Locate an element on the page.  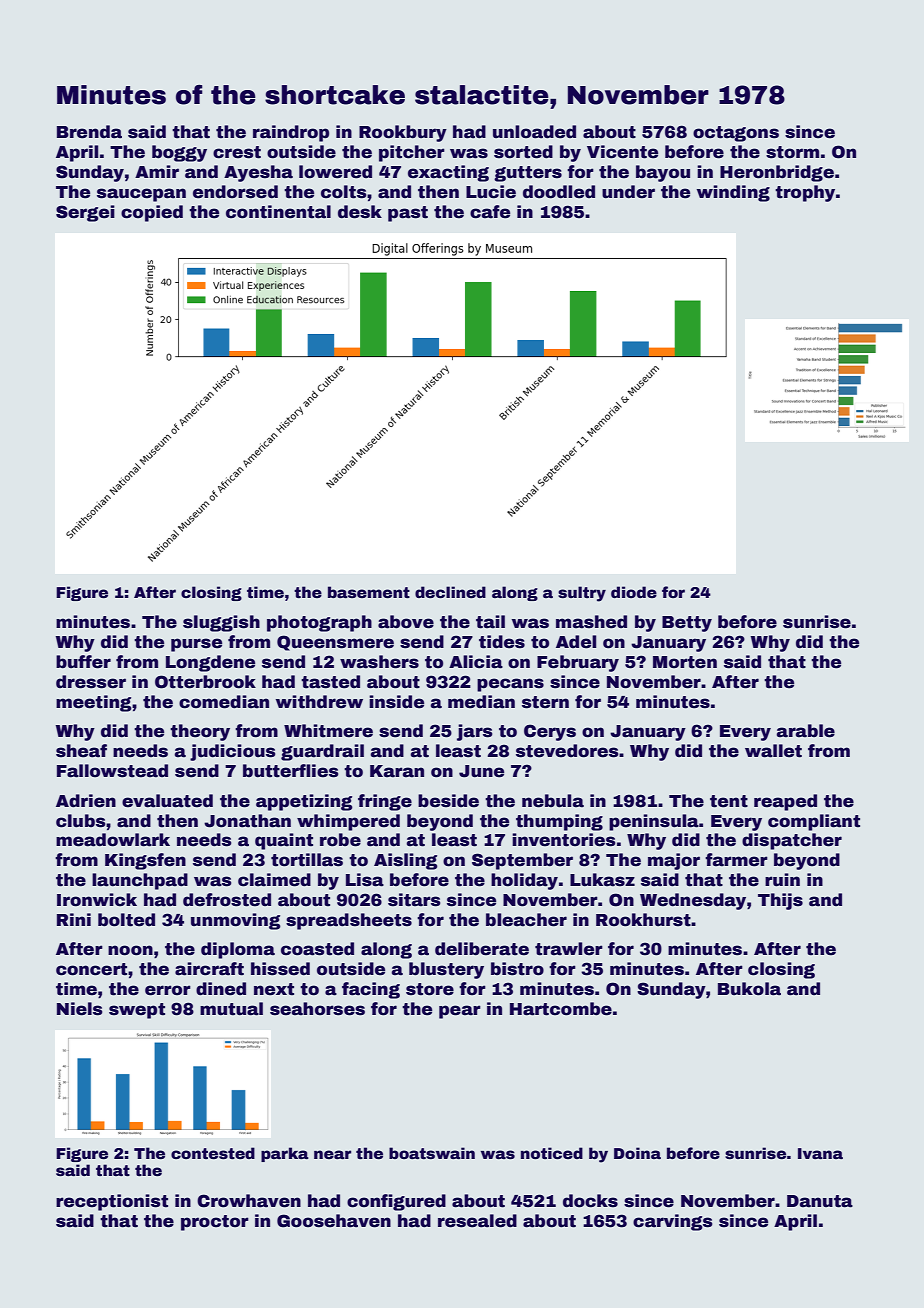
Rookbury is located at coordinates (403, 133).
